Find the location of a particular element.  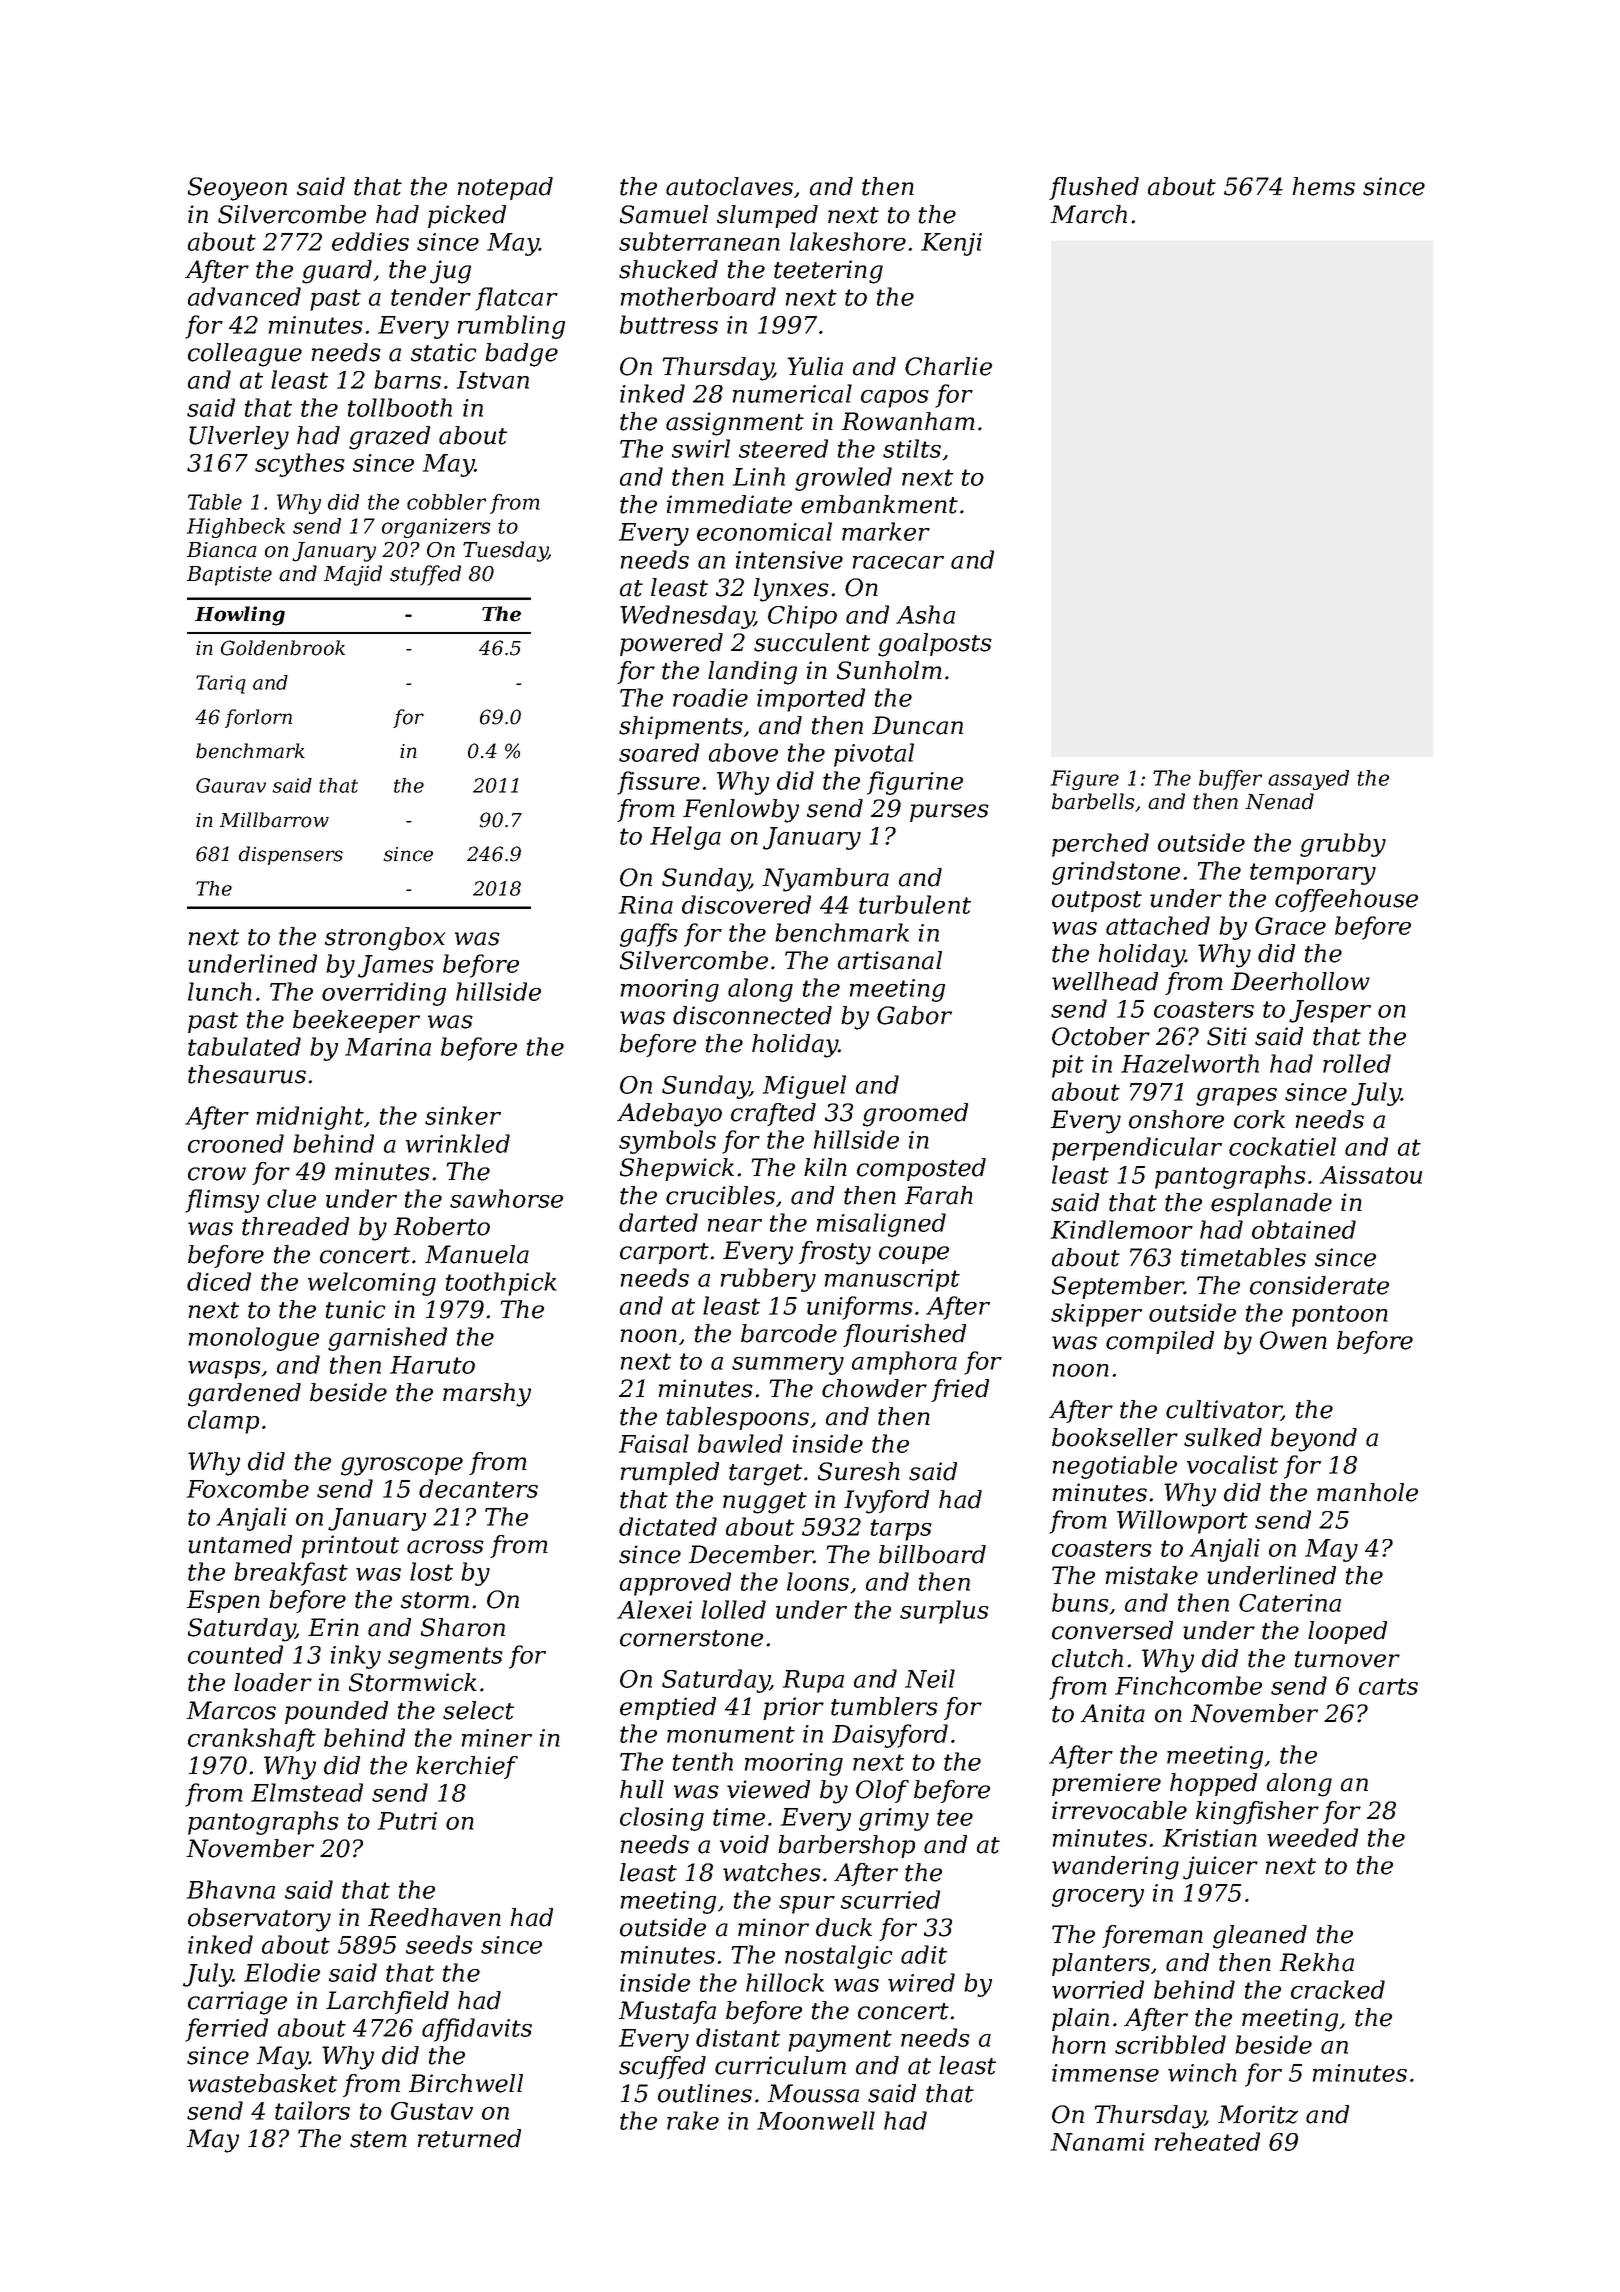

kerchief is located at coordinates (467, 1767).
